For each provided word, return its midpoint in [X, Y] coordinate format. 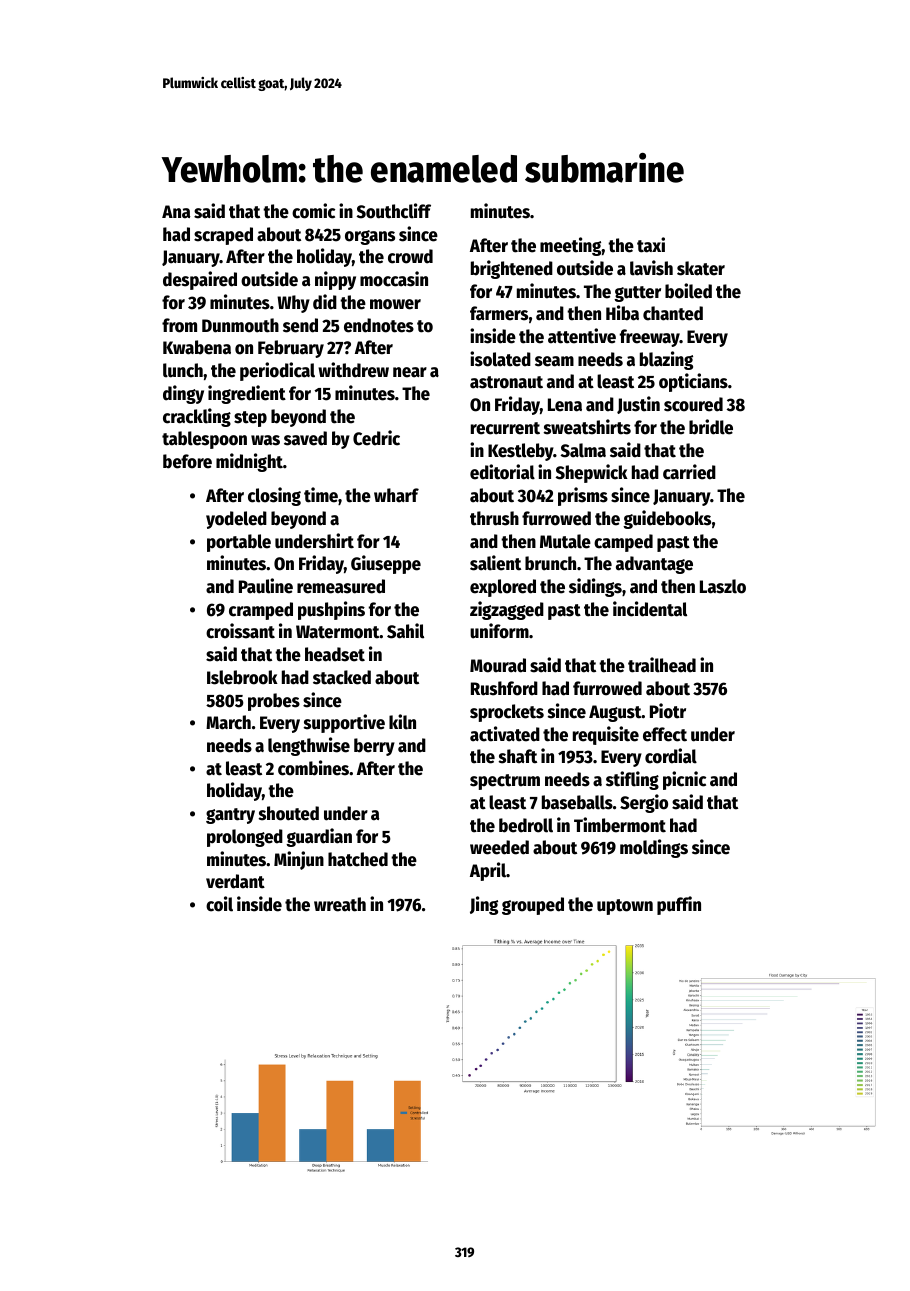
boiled [688, 291]
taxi [651, 245]
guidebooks [667, 519]
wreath [340, 904]
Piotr [668, 711]
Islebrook [242, 677]
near [410, 372]
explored [503, 588]
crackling [197, 417]
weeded [499, 847]
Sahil [405, 631]
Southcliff [394, 211]
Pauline [266, 586]
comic [313, 211]
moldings [654, 848]
